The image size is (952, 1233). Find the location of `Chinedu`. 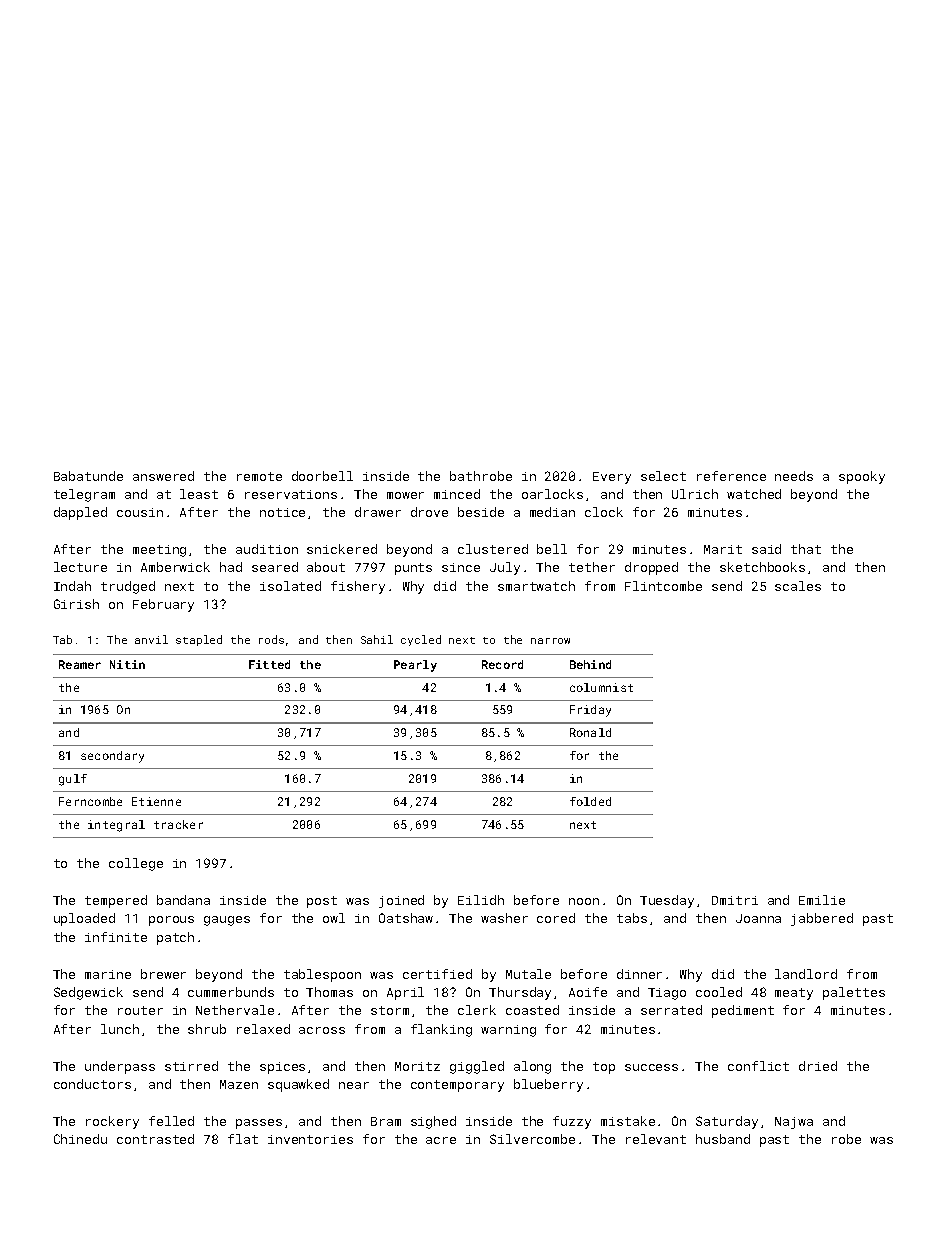

Chinedu is located at coordinates (80, 1139).
